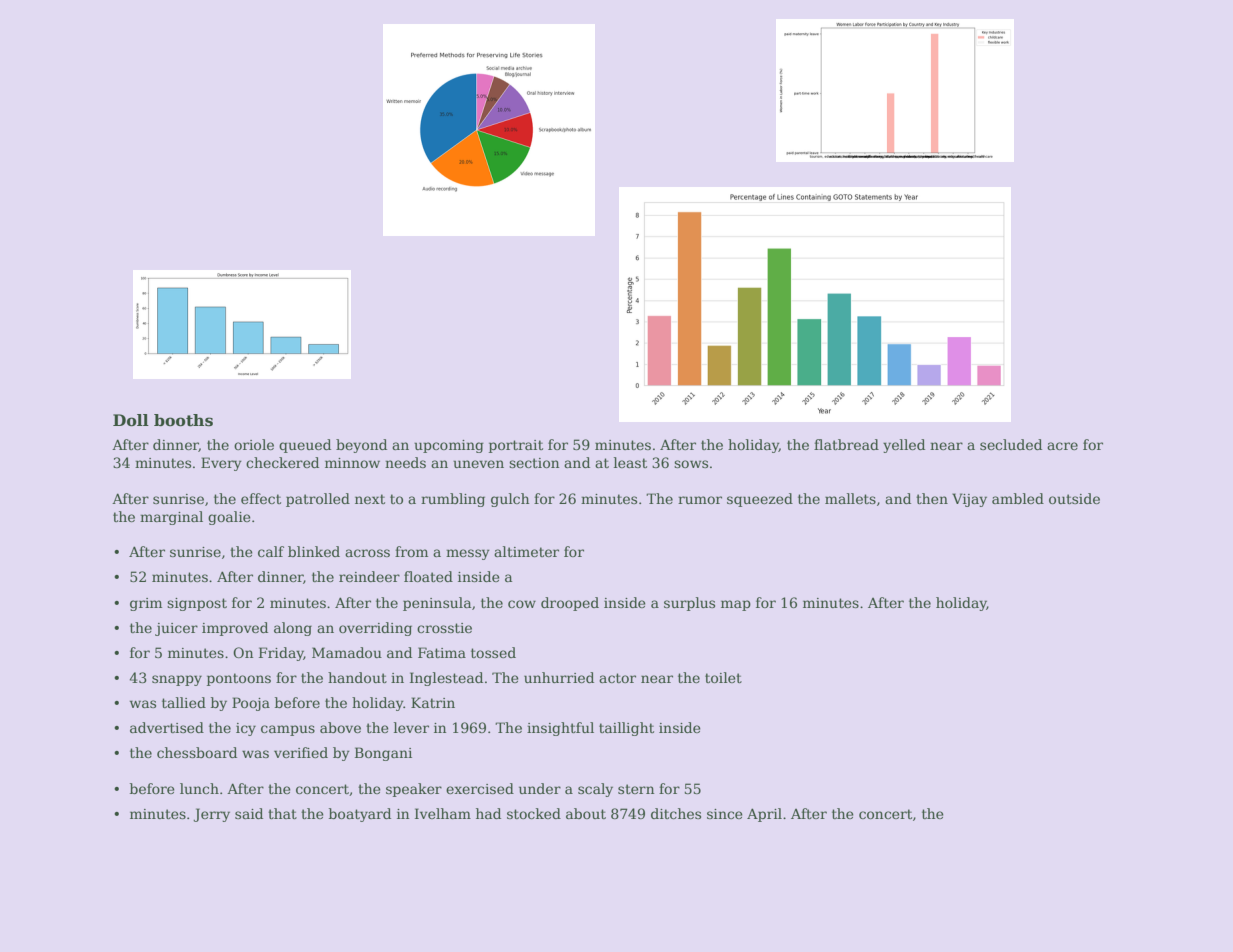 The image size is (1233, 952). What do you see at coordinates (560, 729) in the screenshot?
I see `insightful` at bounding box center [560, 729].
